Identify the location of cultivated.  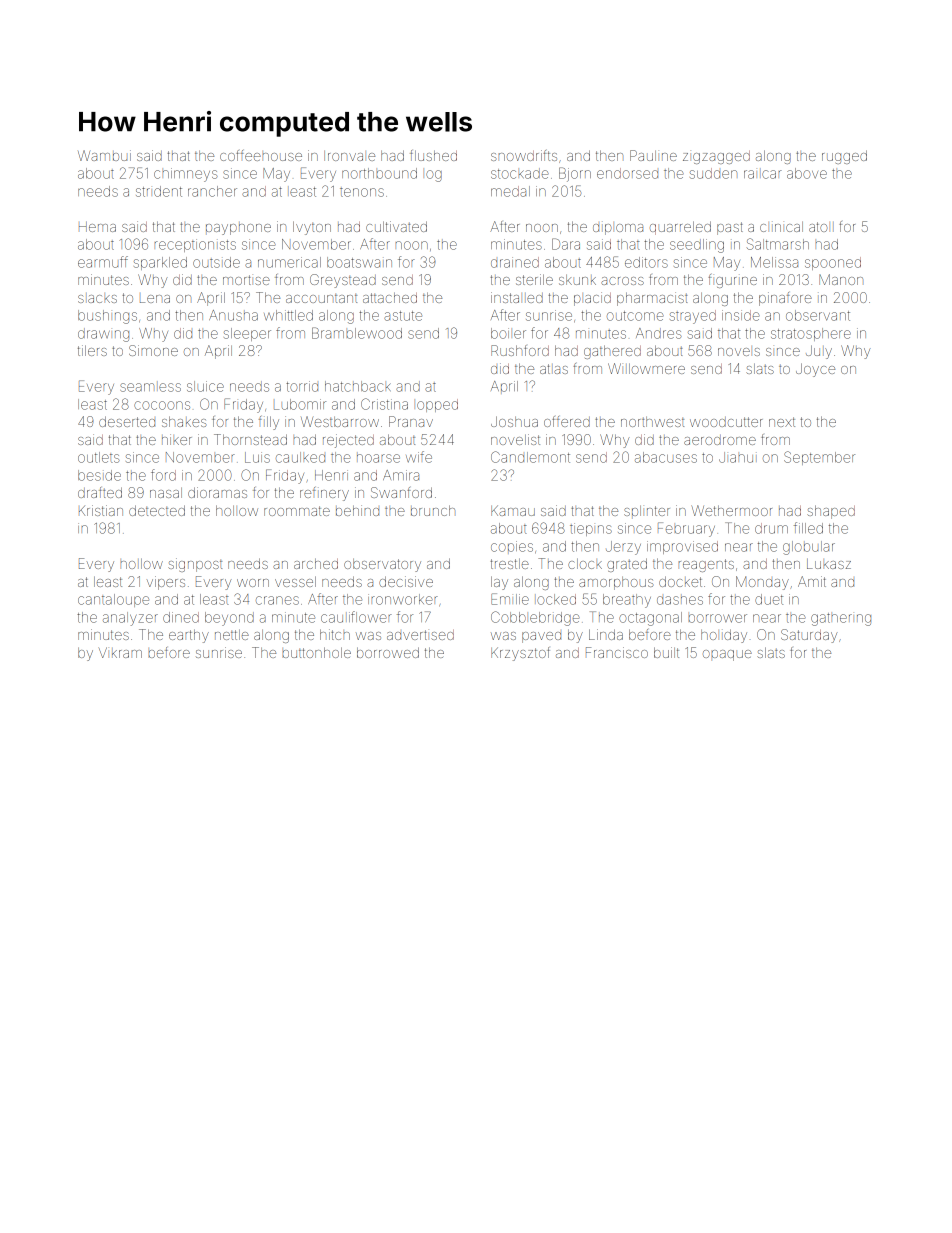
(396, 226).
